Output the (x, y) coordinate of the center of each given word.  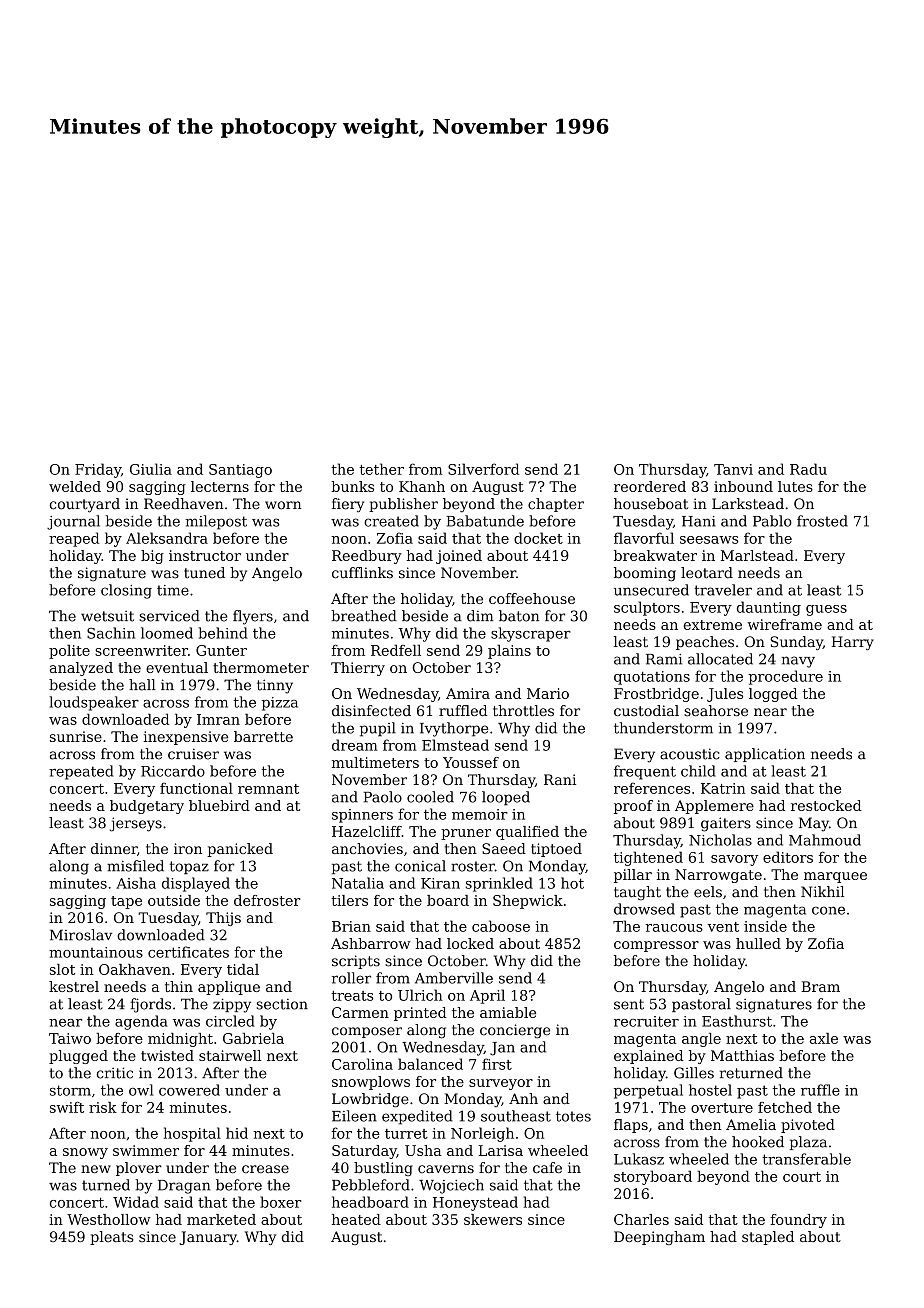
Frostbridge (656, 695)
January (208, 1238)
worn (283, 505)
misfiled (135, 866)
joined (459, 557)
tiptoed (556, 850)
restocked (826, 805)
